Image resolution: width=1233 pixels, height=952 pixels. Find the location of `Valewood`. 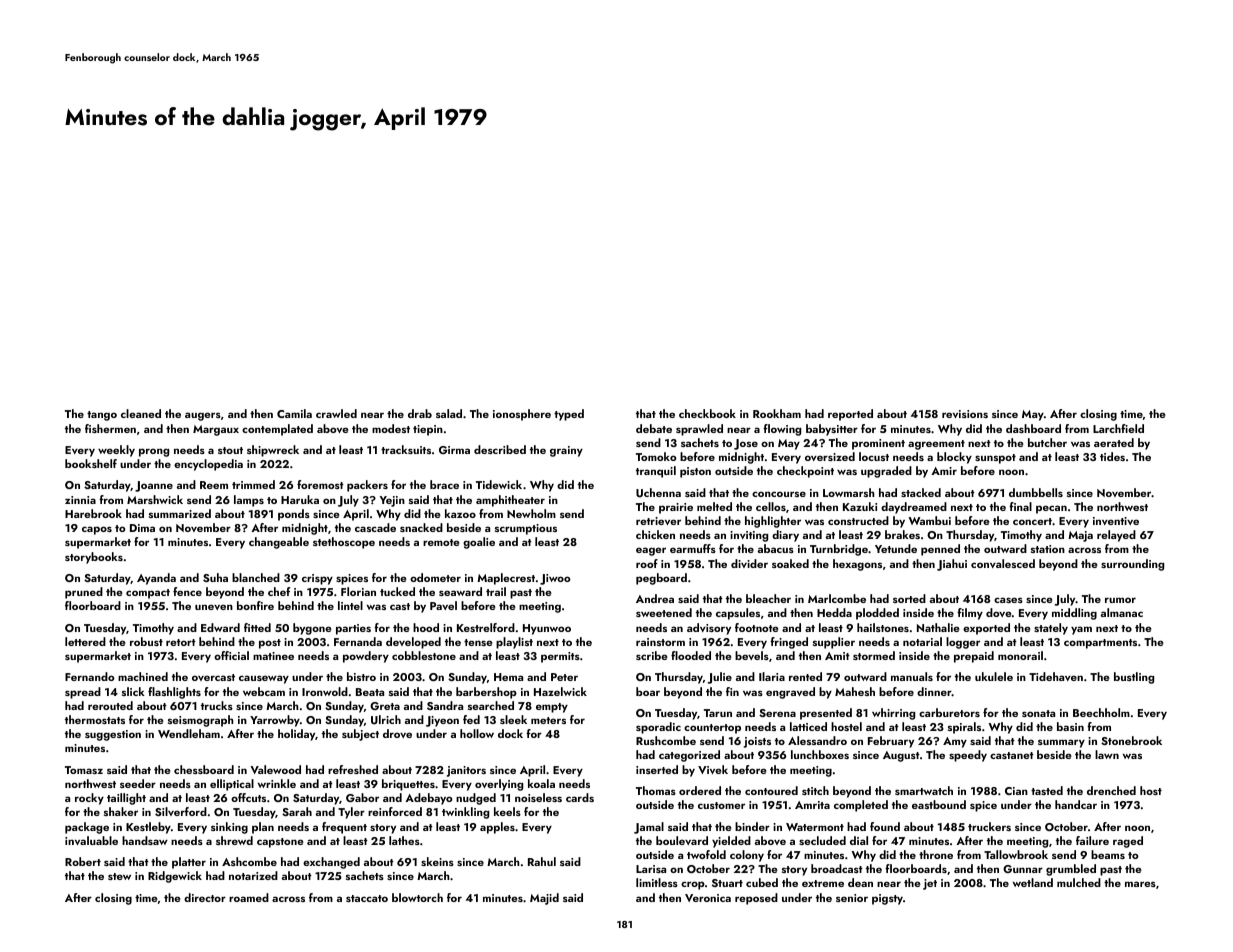

Valewood is located at coordinates (275, 769).
